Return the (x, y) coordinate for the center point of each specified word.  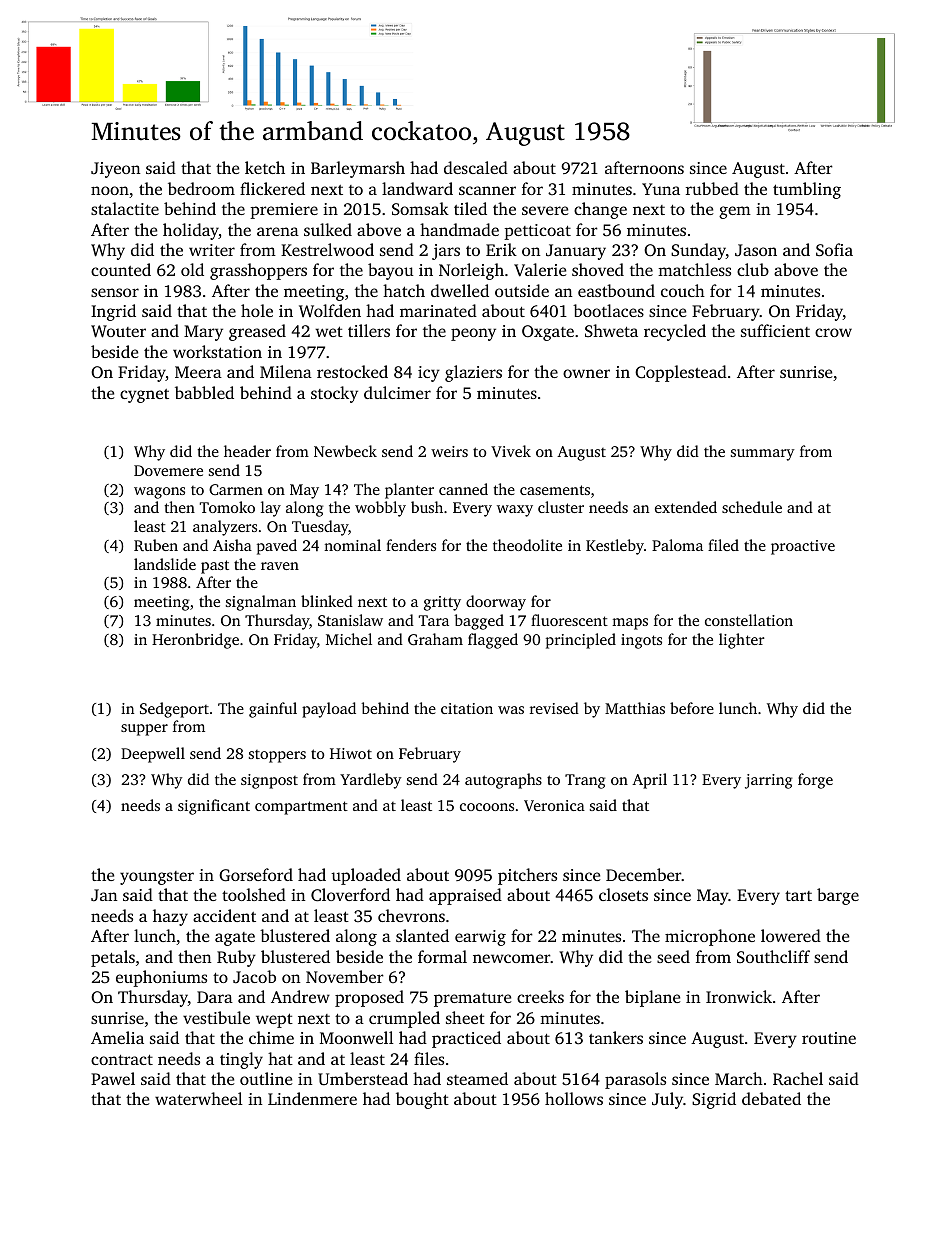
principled (581, 641)
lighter (742, 641)
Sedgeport (174, 710)
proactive (803, 547)
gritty (442, 603)
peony (473, 334)
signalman (261, 603)
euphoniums (161, 978)
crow (833, 332)
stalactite (125, 208)
